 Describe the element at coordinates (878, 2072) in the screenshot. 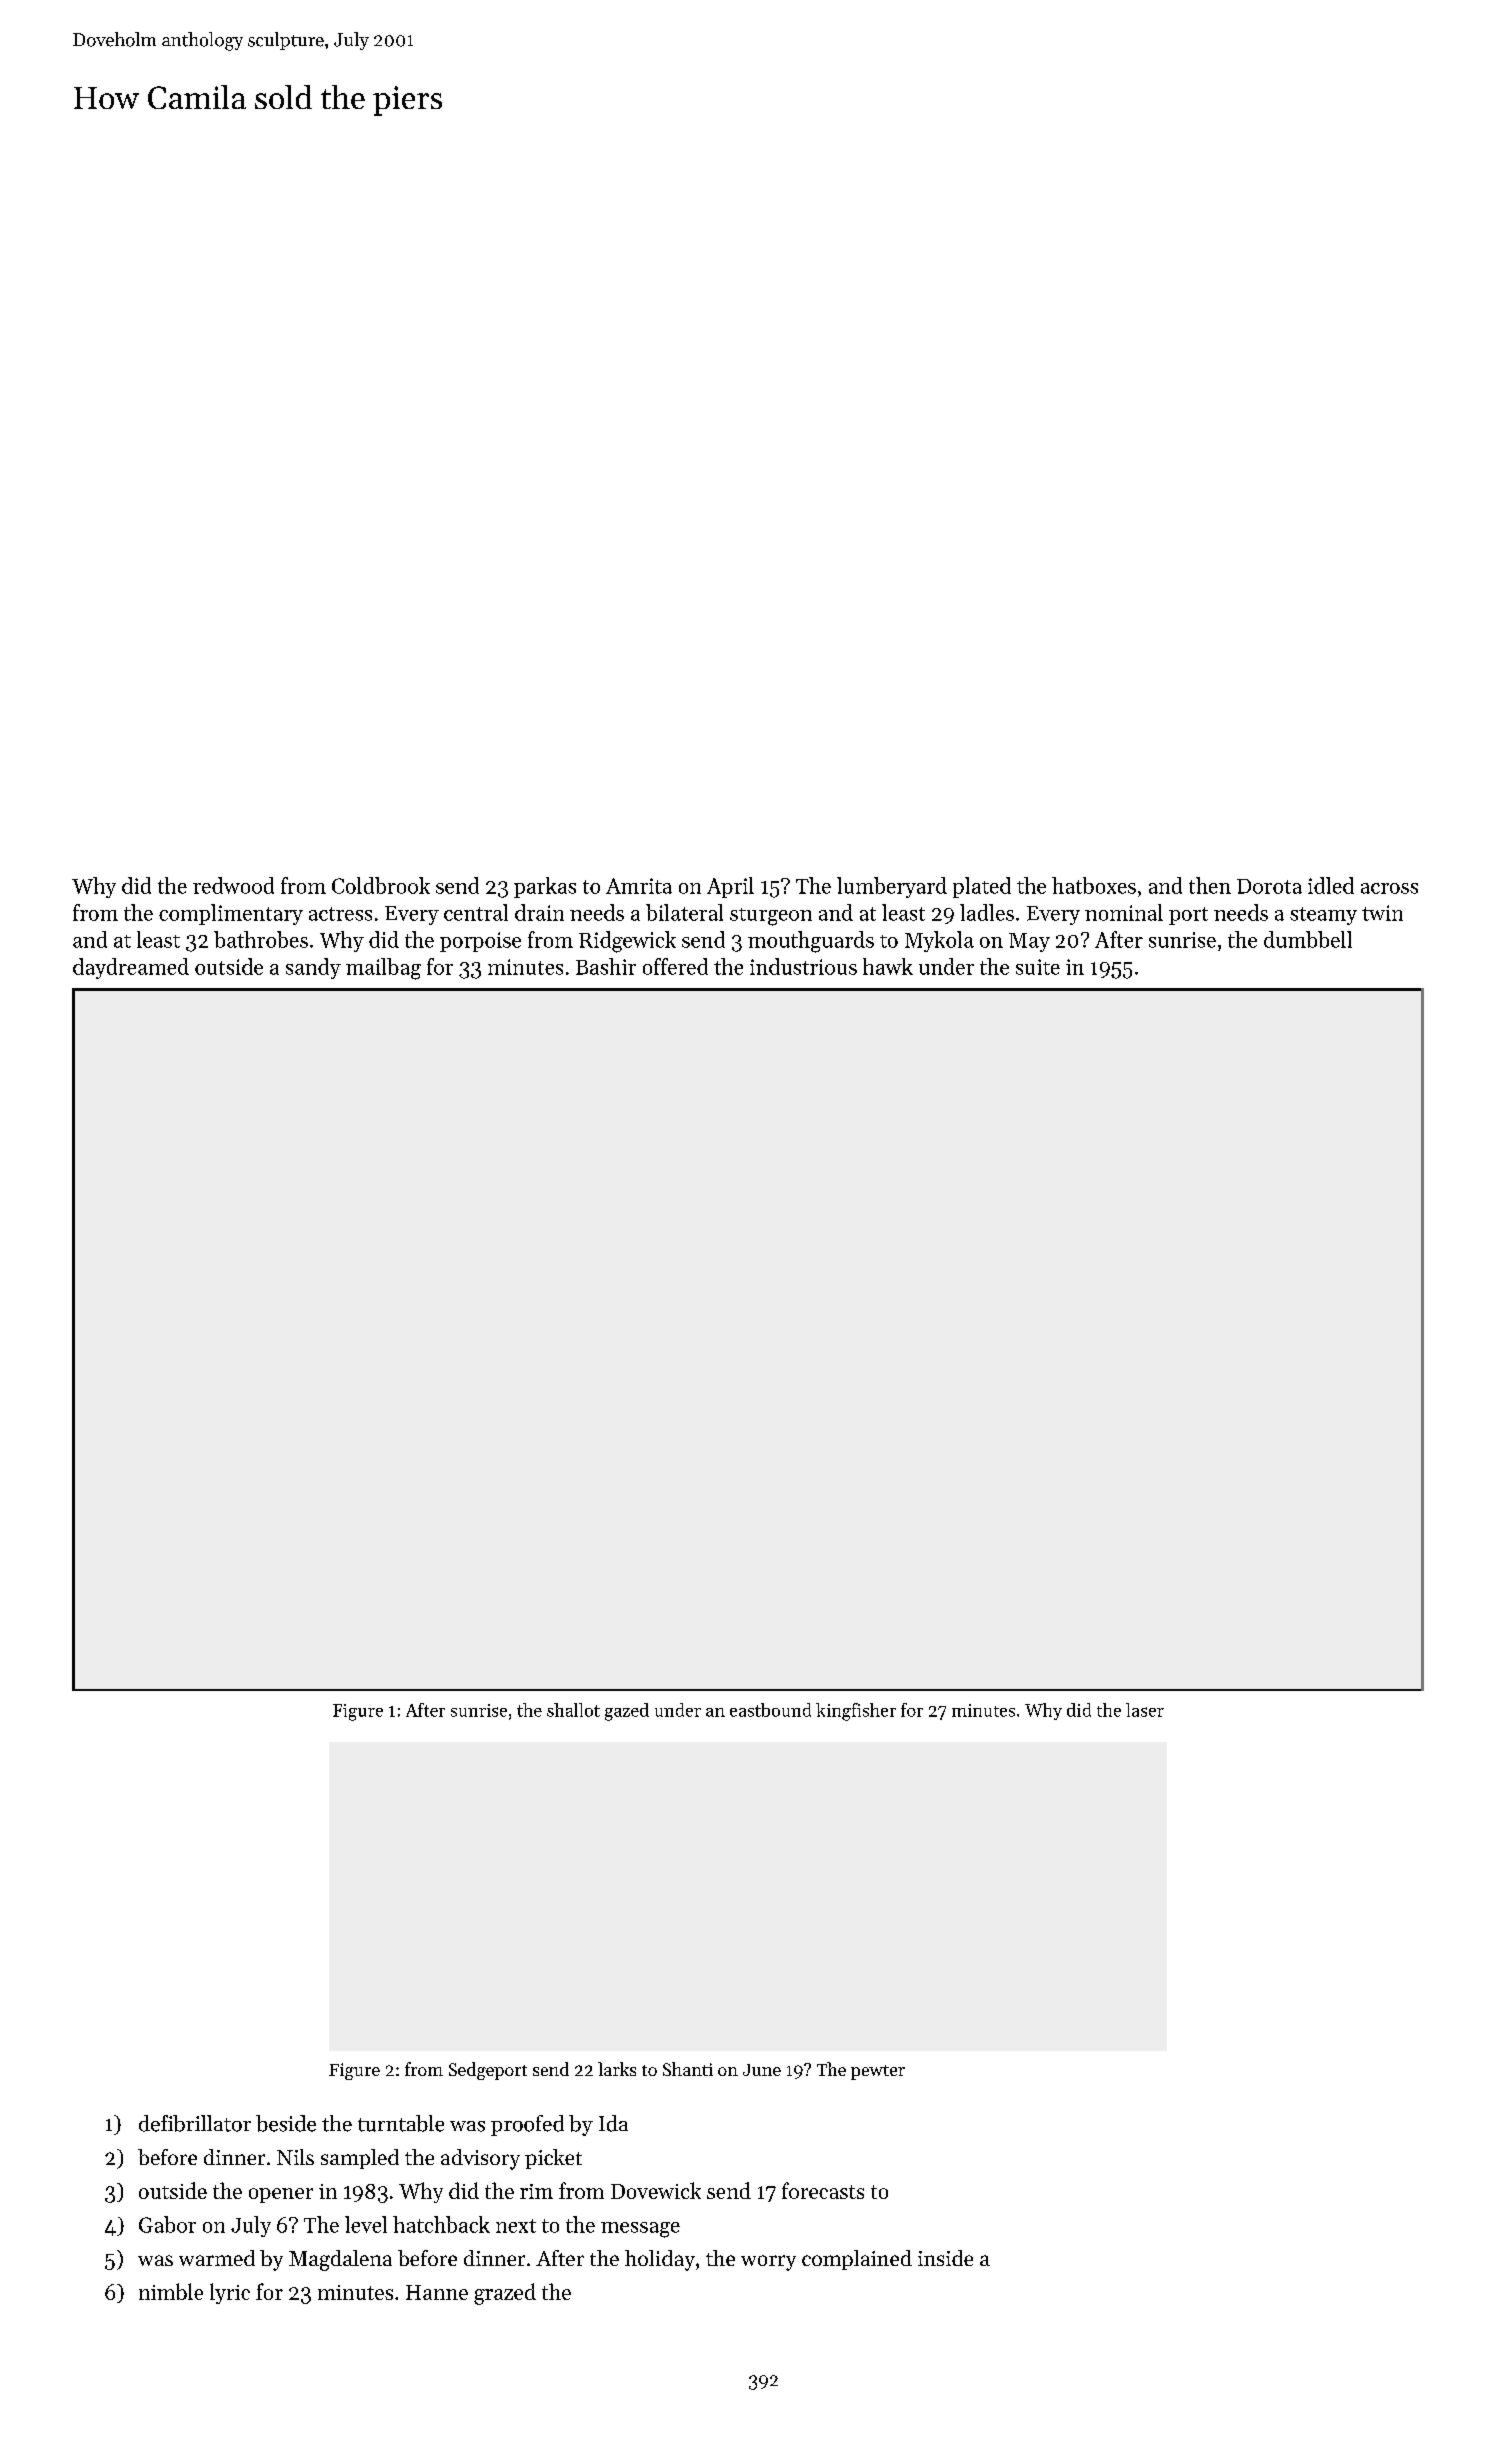

I see `pewter` at that location.
